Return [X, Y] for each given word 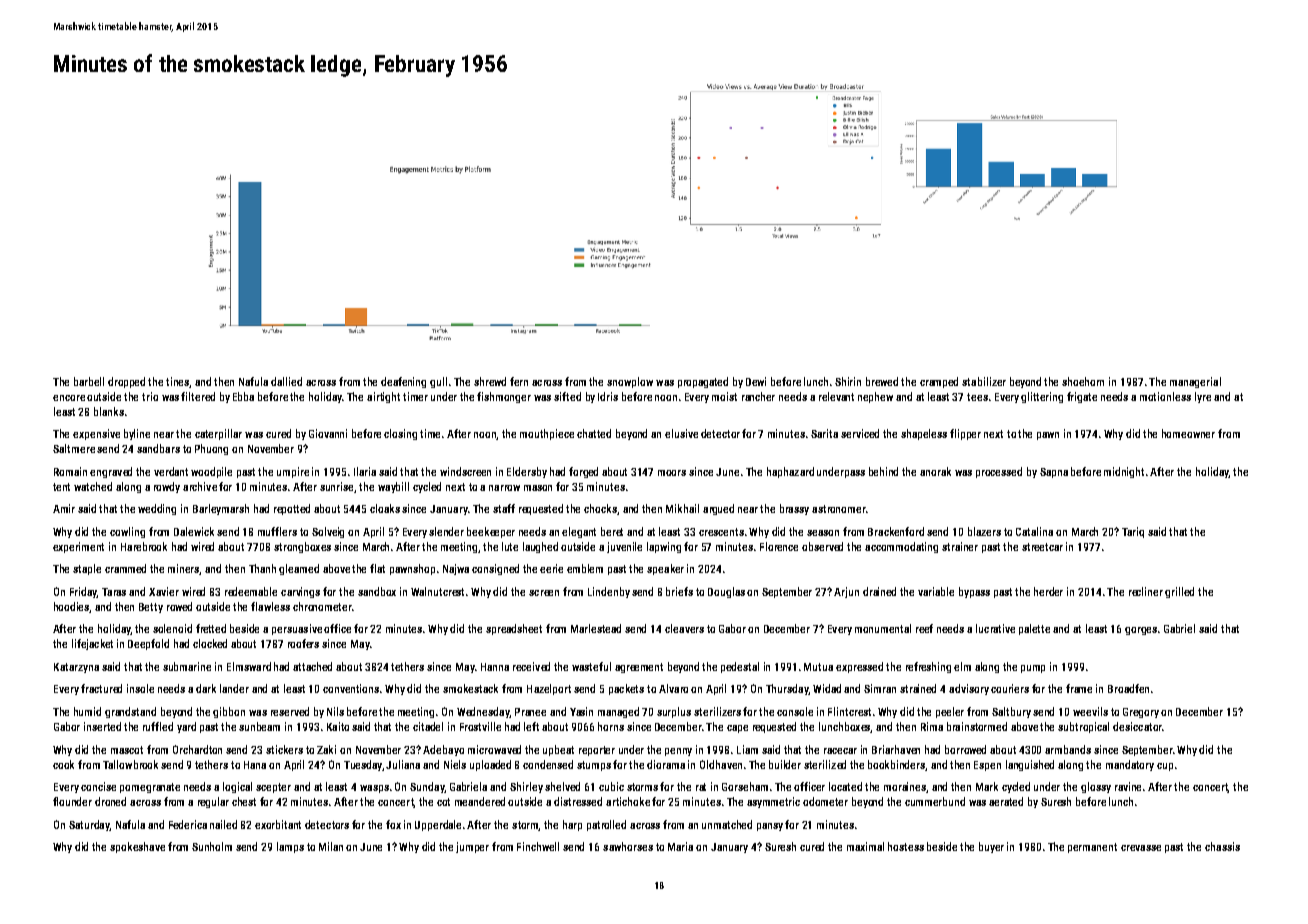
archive [200, 486]
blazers [984, 531]
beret [612, 531]
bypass [974, 592]
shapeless [924, 434]
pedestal [740, 667]
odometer [825, 801]
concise [98, 786]
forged [583, 472]
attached [312, 666]
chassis [1222, 846]
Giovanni [328, 433]
